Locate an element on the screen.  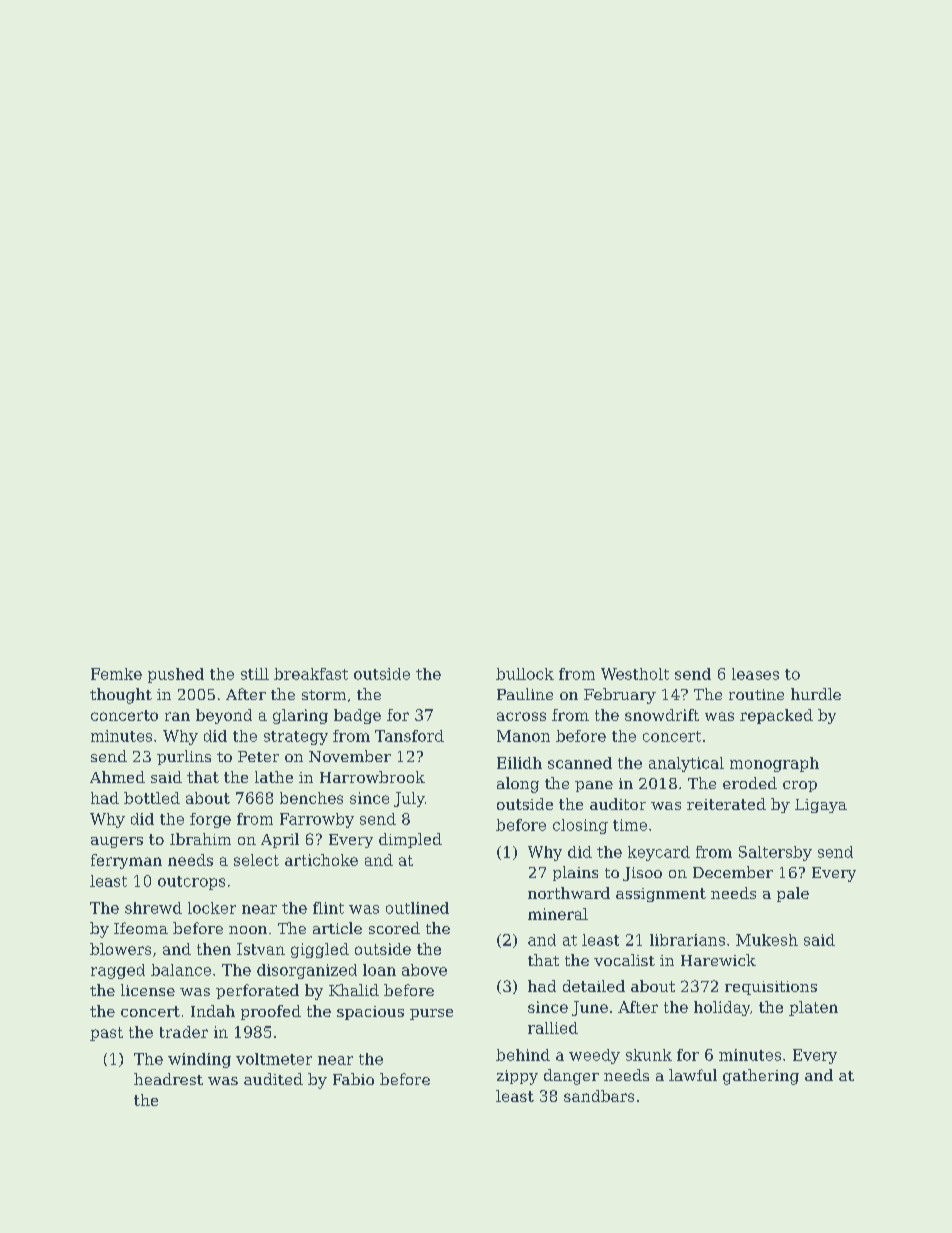
bottled is located at coordinates (152, 798).
